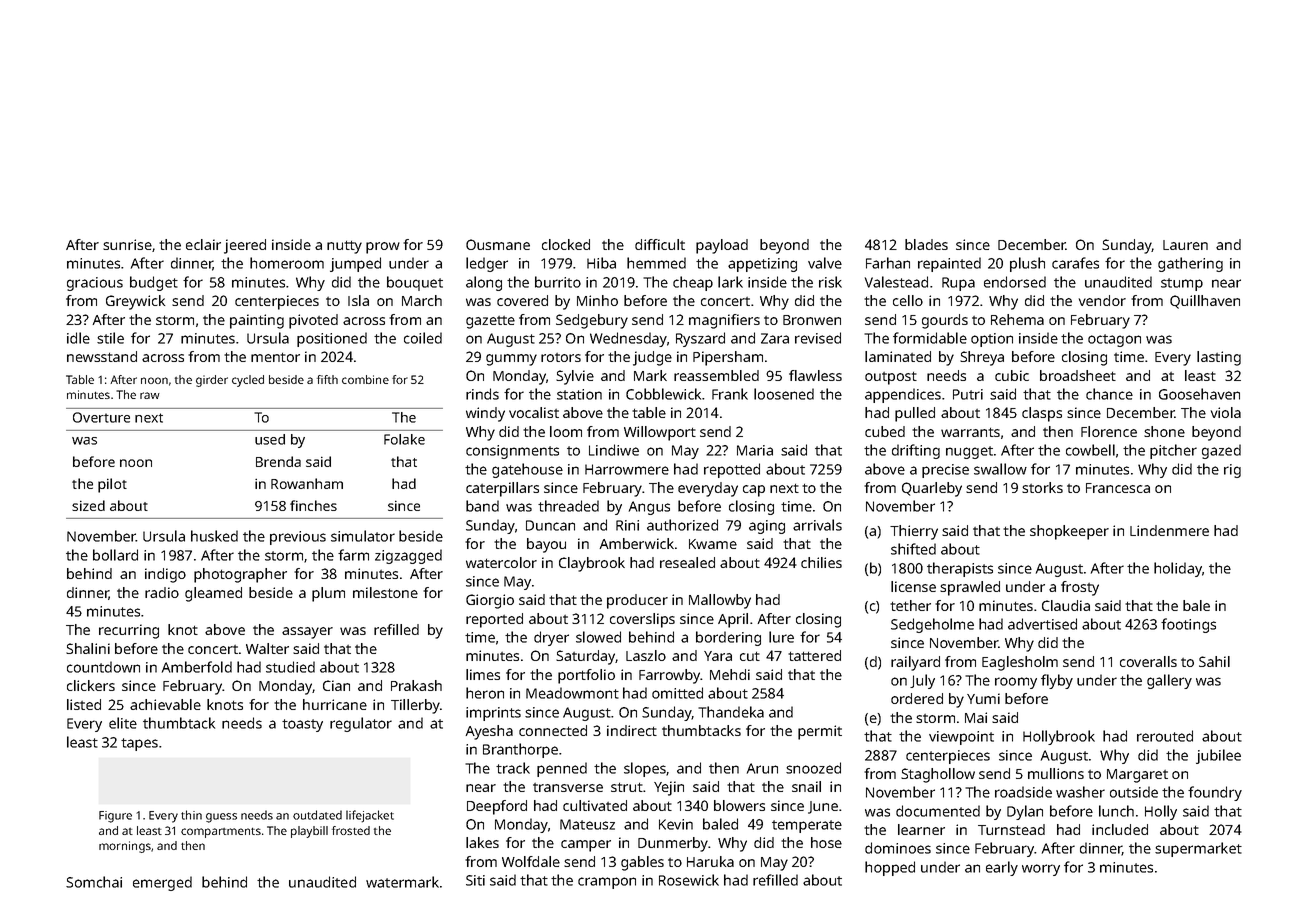 The height and width of the page is (924, 1308). Describe the element at coordinates (1182, 284) in the page. I see `stump` at that location.
